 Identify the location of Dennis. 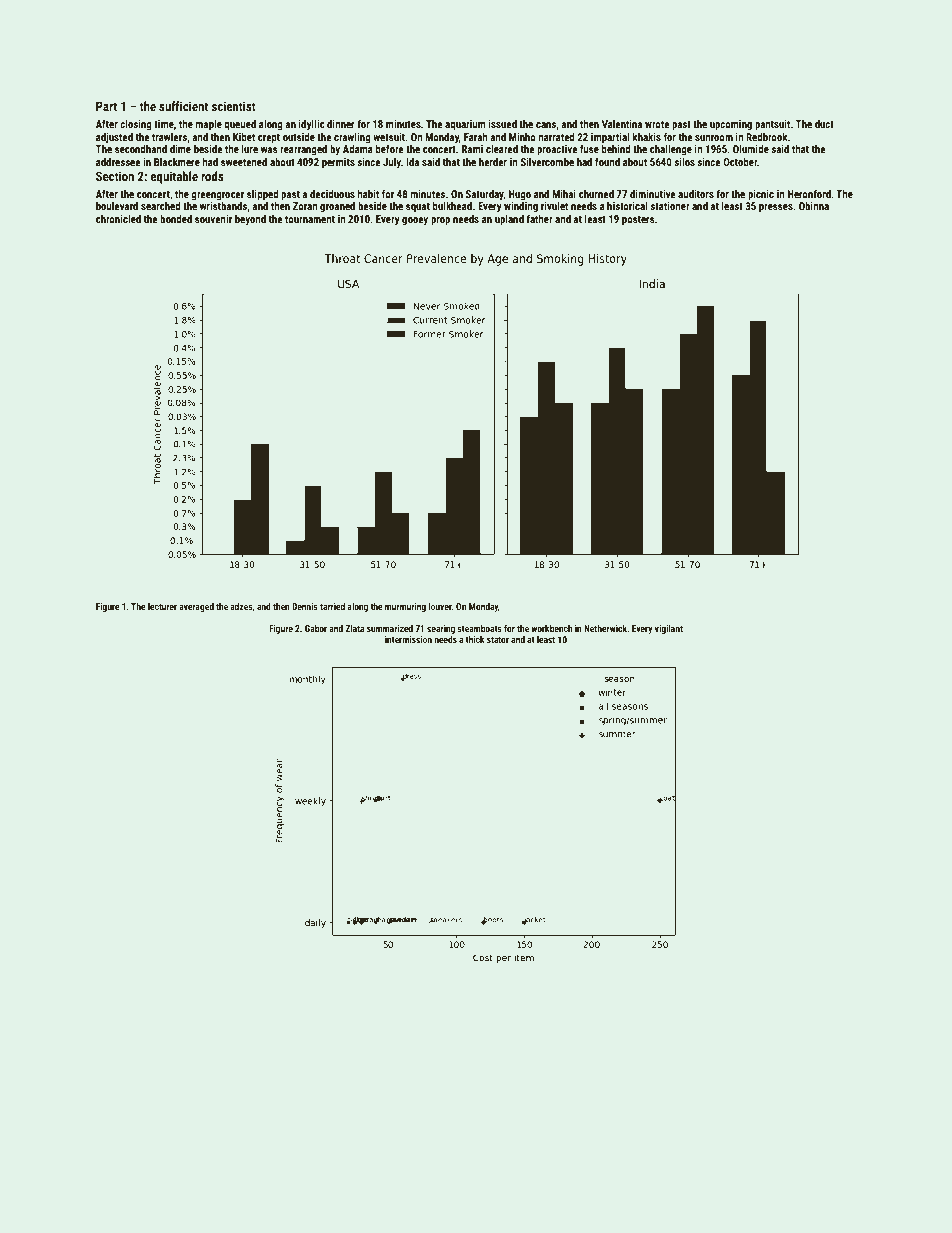
(305, 606).
